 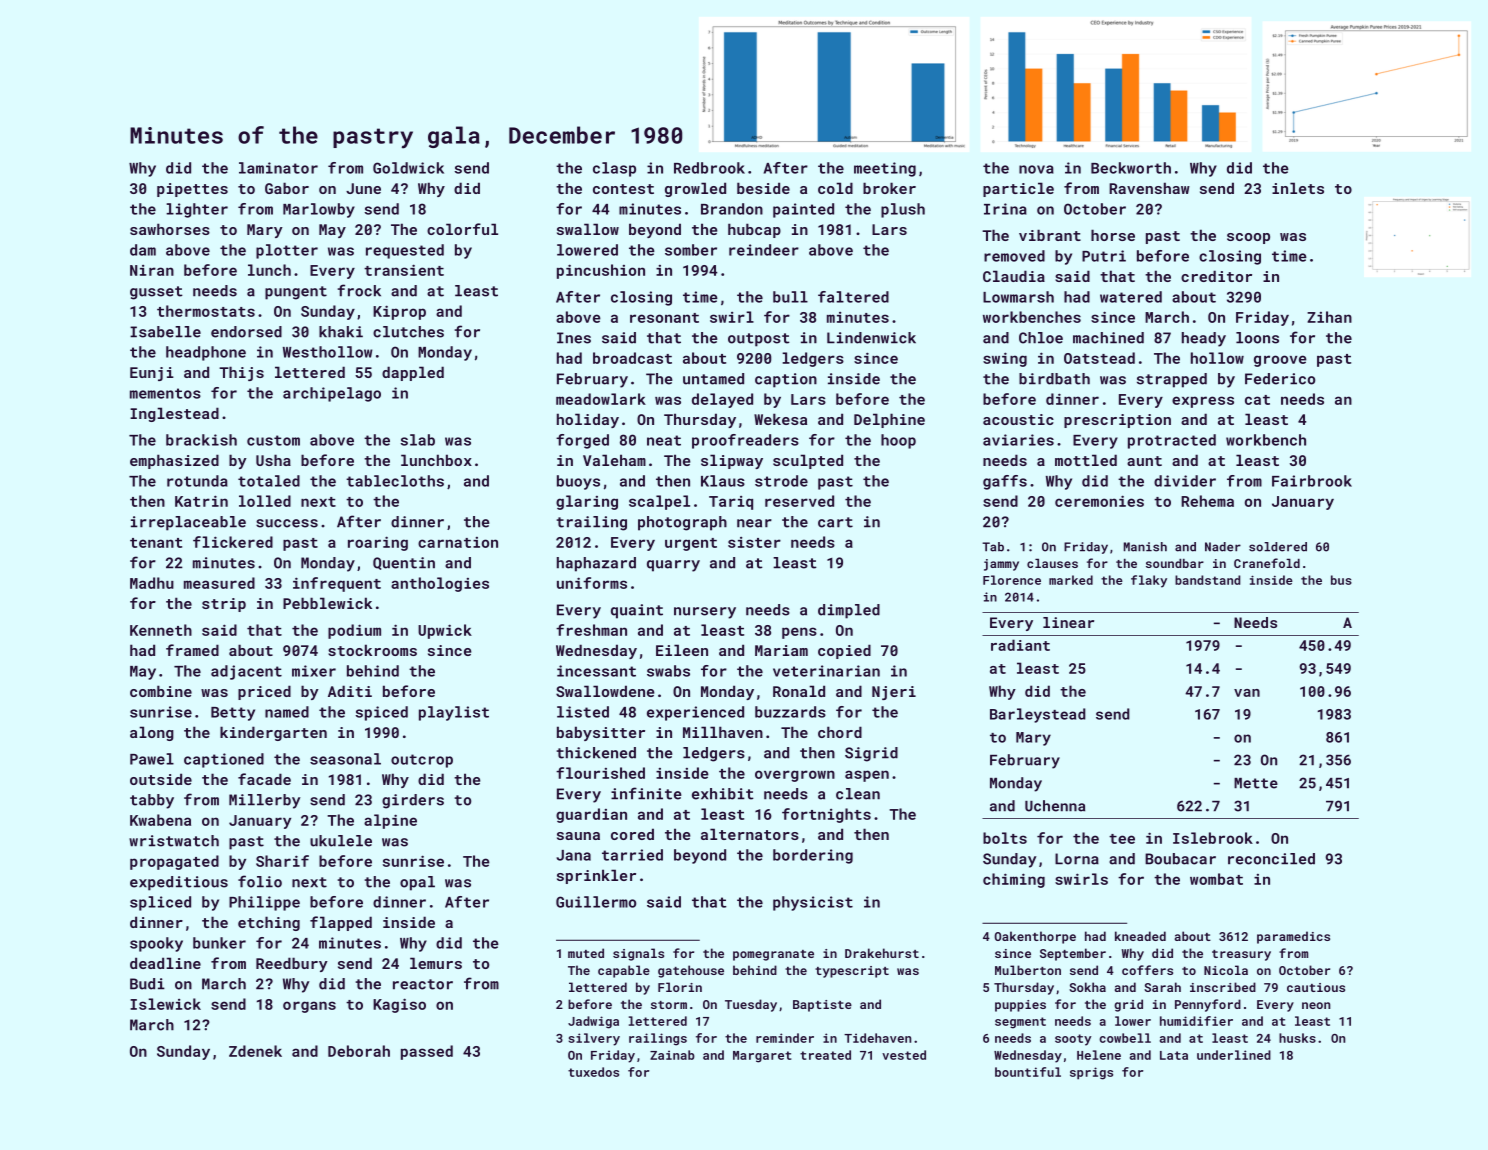 What do you see at coordinates (255, 1051) in the screenshot?
I see `Zdenek` at bounding box center [255, 1051].
